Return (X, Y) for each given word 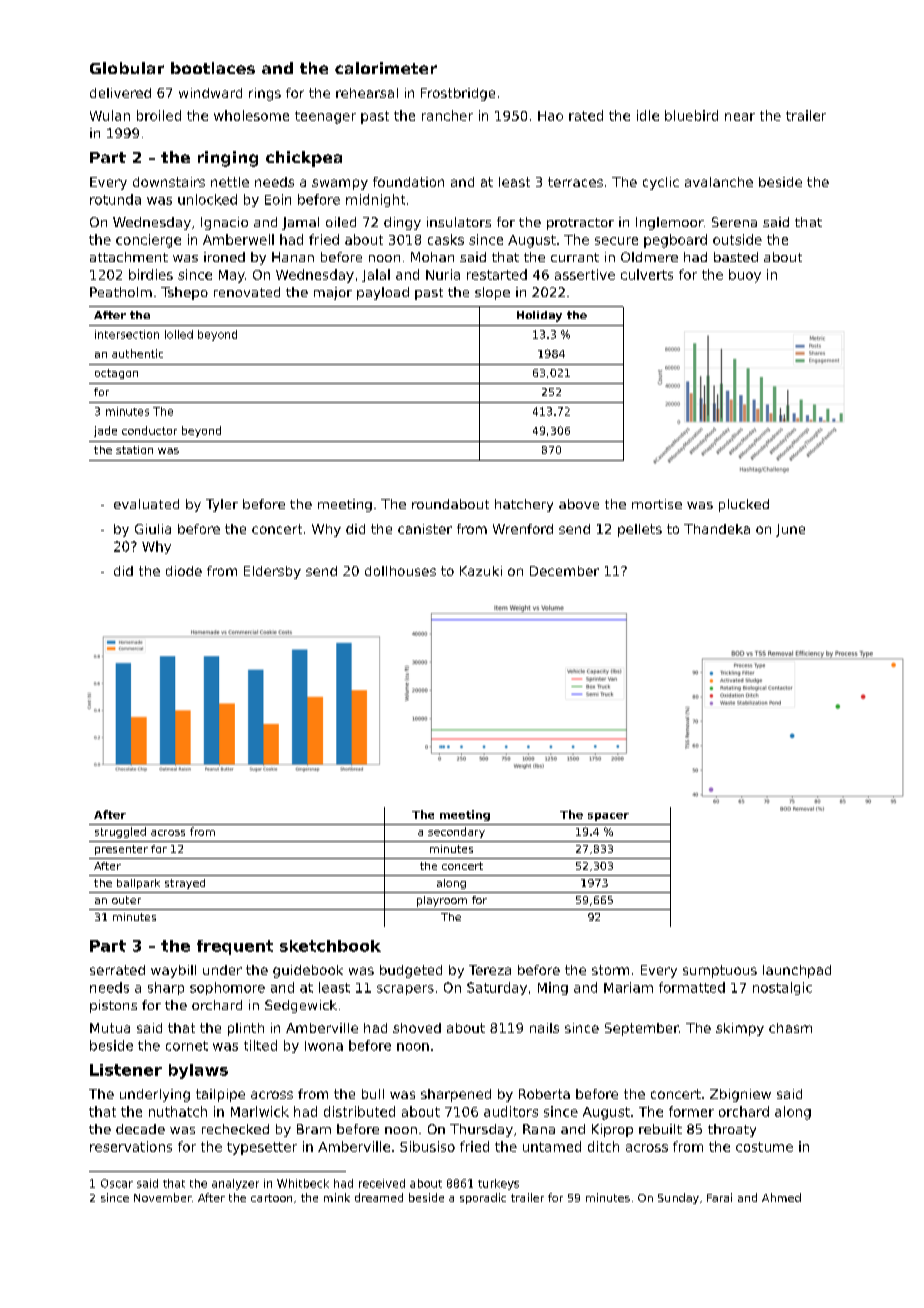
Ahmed (781, 1197)
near (740, 117)
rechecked (235, 1129)
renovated (247, 292)
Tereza (490, 970)
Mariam (628, 987)
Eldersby (272, 572)
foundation (408, 182)
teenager (325, 117)
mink (337, 1197)
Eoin (278, 199)
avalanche (719, 182)
